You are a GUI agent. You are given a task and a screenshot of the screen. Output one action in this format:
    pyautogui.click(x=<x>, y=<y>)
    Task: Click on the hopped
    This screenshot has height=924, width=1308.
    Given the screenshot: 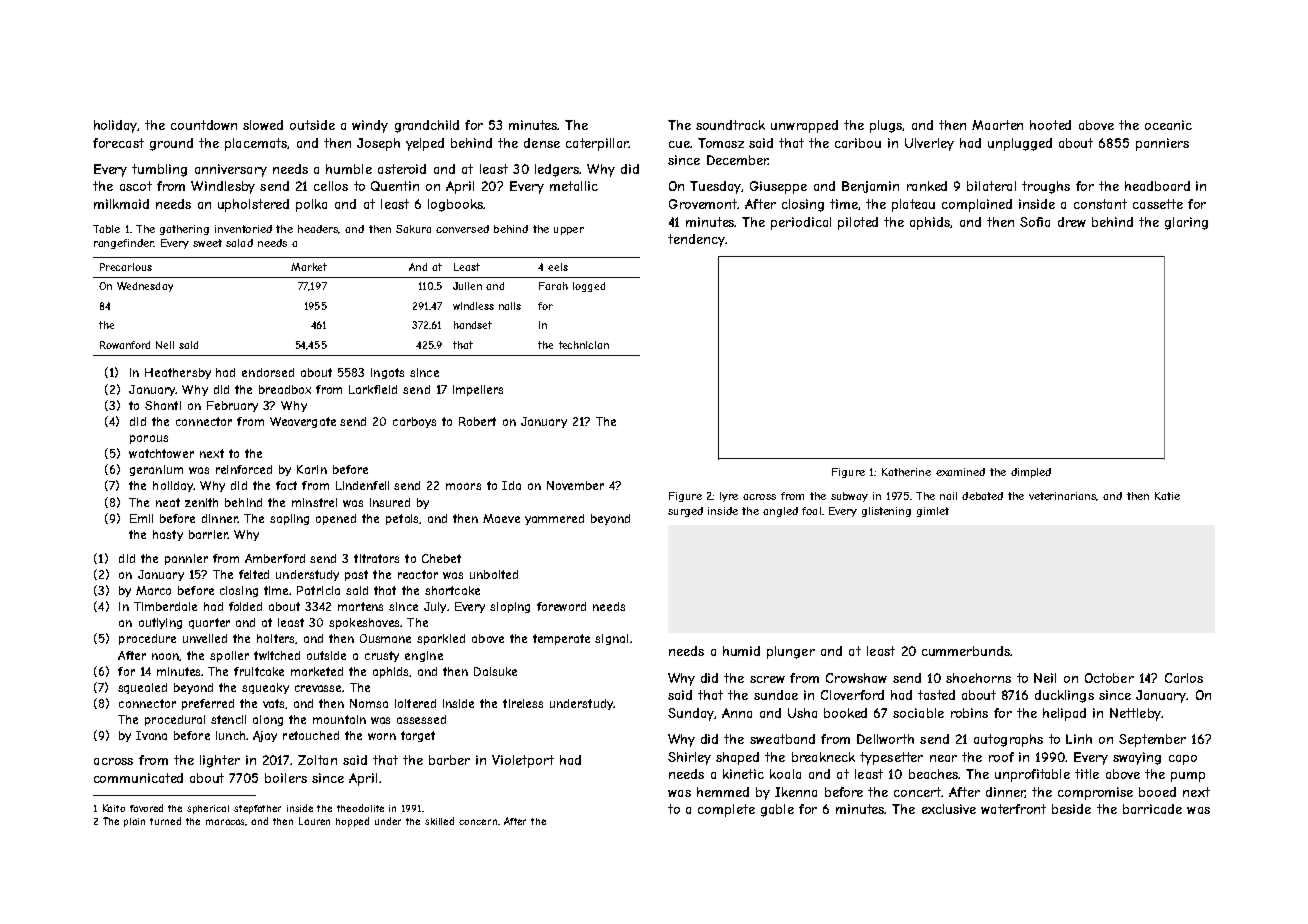 What is the action you would take?
    pyautogui.click(x=352, y=822)
